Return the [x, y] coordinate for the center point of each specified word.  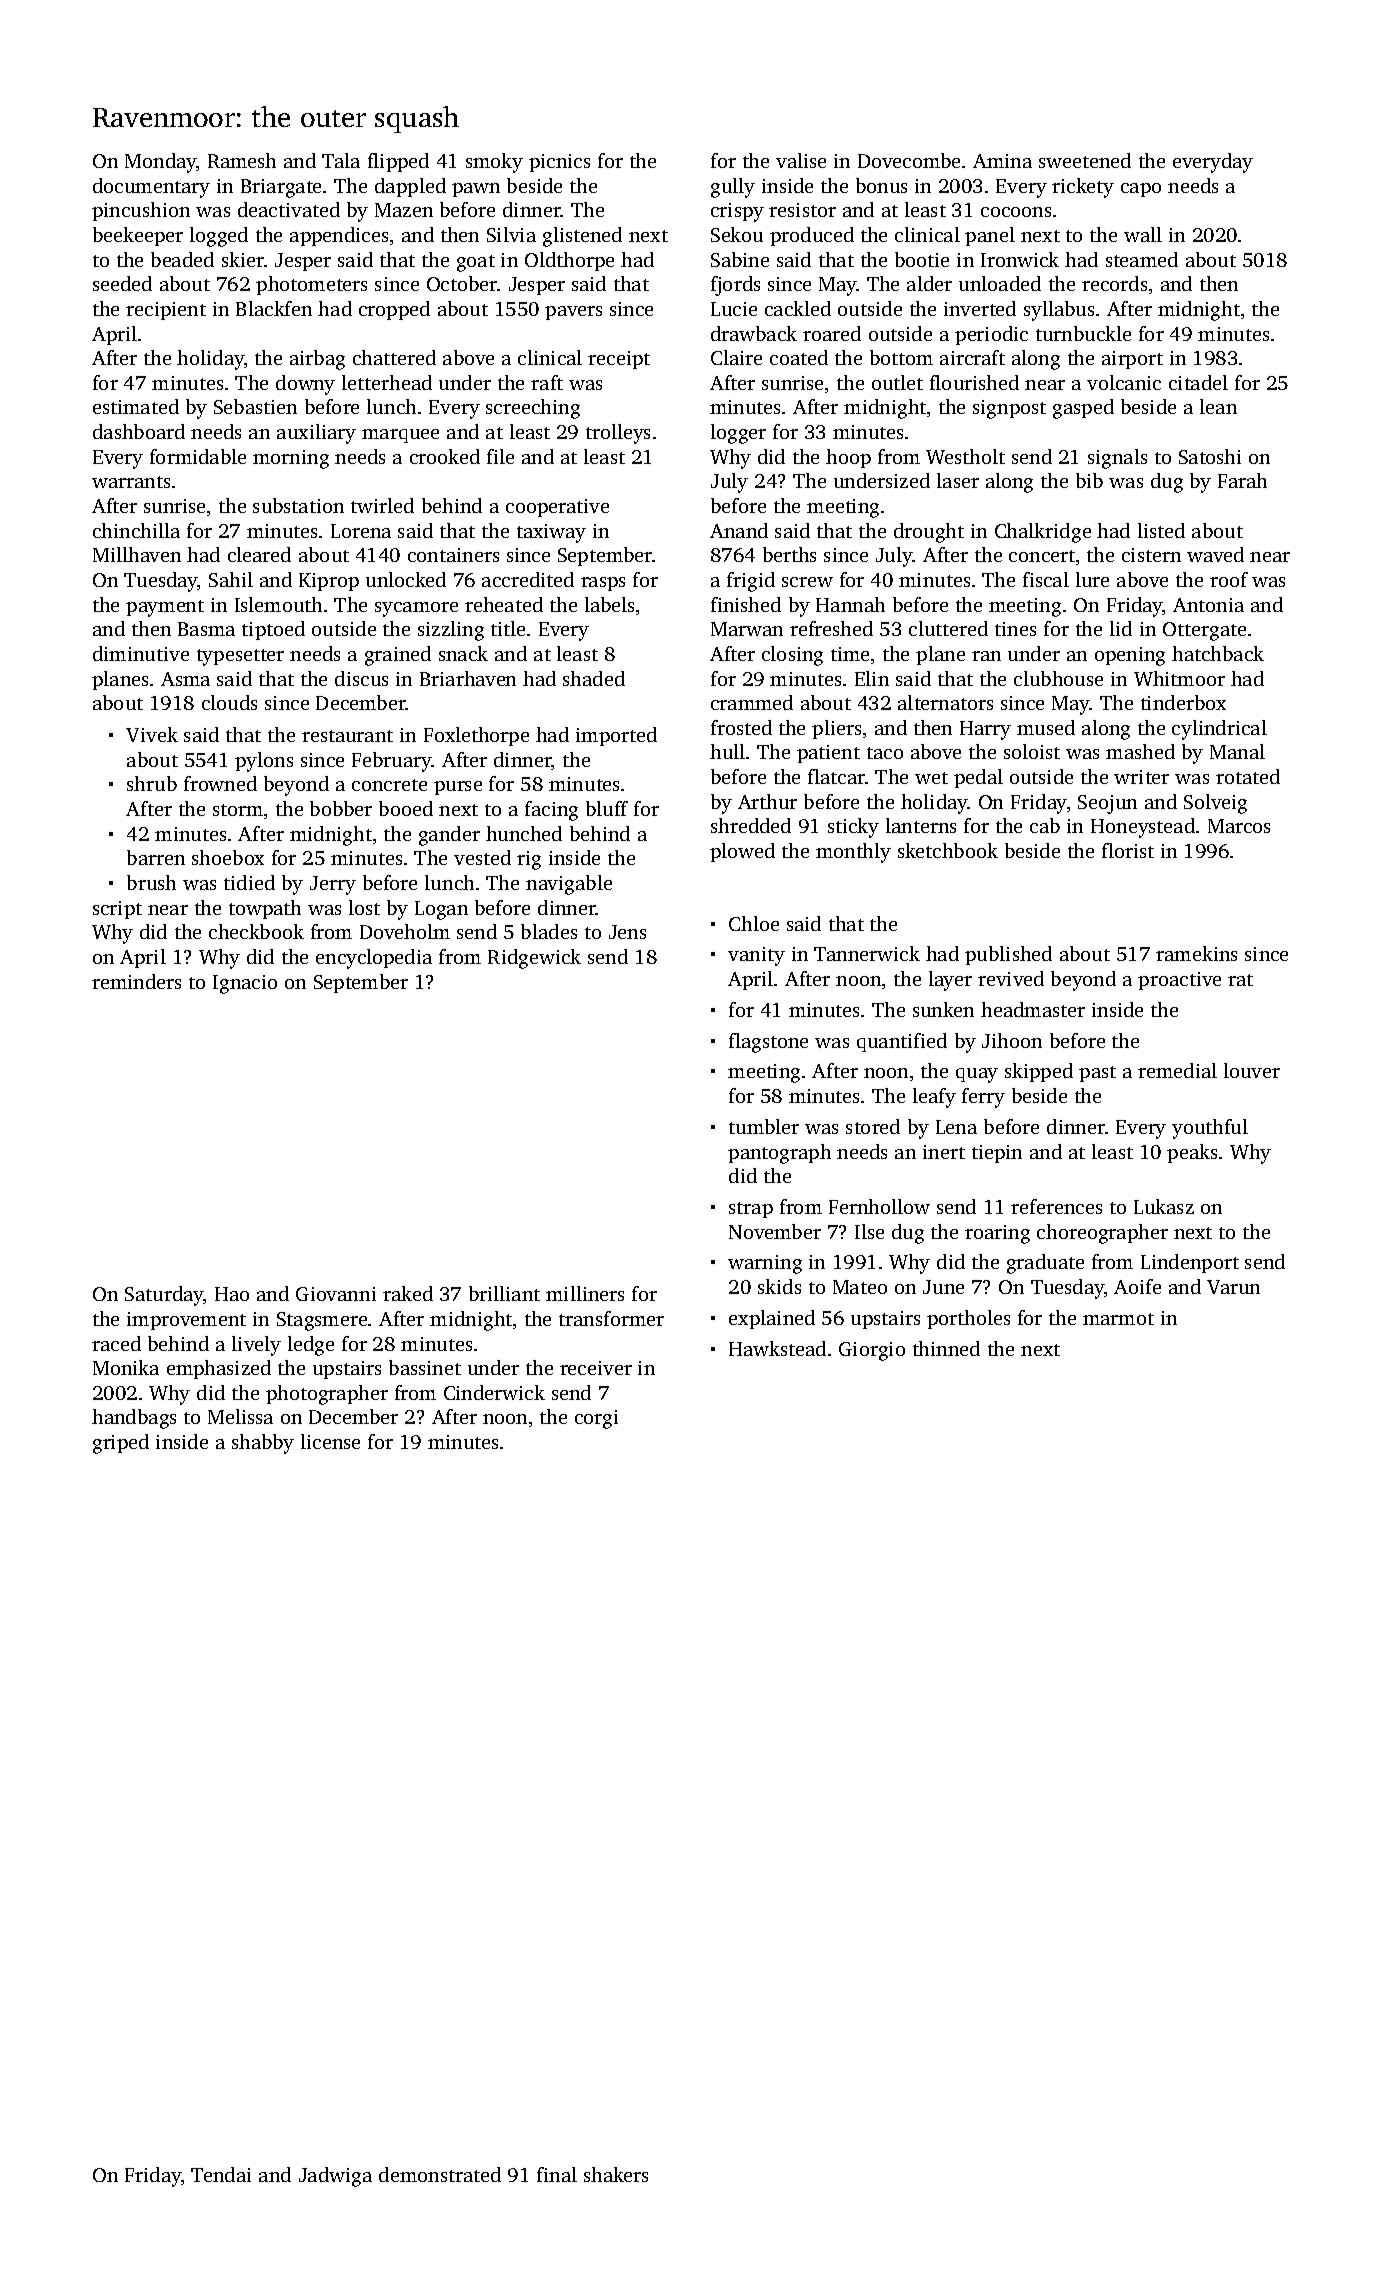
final [557, 2174]
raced [116, 1343]
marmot [1118, 1319]
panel [990, 236]
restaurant [347, 736]
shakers [616, 2174]
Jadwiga [335, 2177]
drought [929, 533]
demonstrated [440, 2174]
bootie [922, 259]
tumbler [764, 1126]
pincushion [141, 211]
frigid [751, 582]
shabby [263, 1444]
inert [944, 1152]
